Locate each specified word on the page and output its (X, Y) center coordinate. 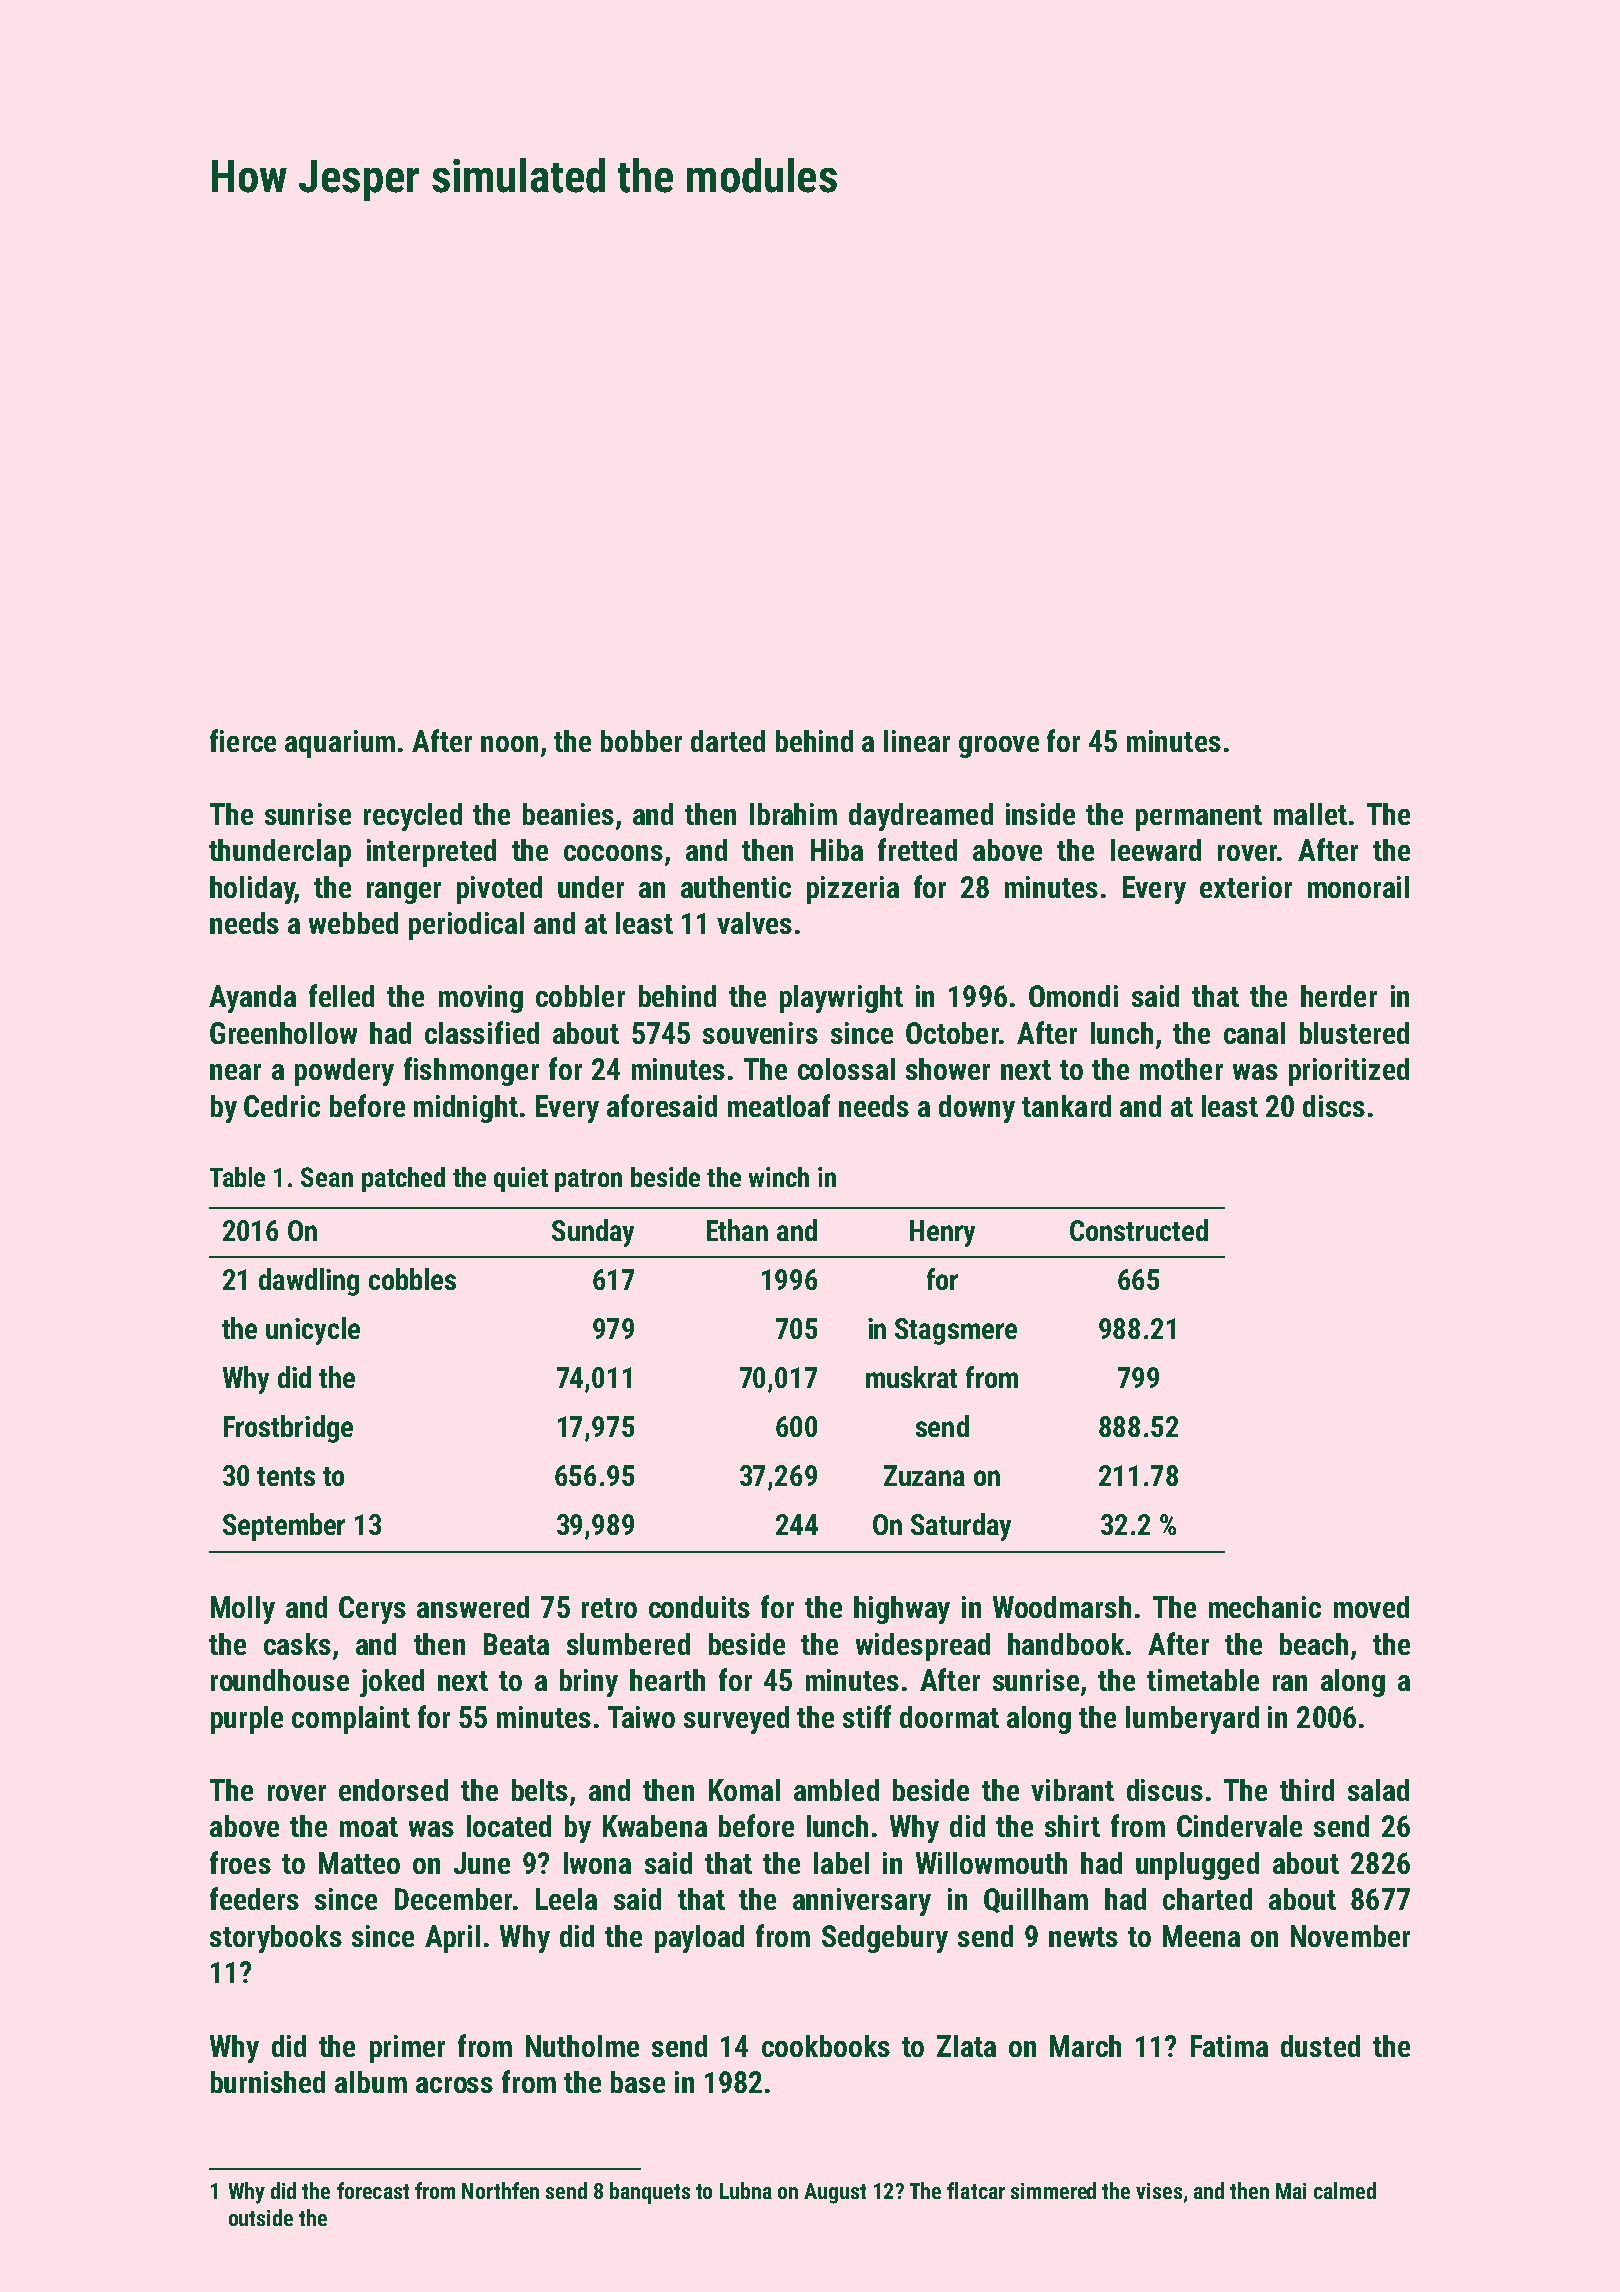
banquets (650, 2193)
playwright (841, 999)
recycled (413, 817)
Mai (1291, 2191)
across (454, 2085)
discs (1334, 1106)
